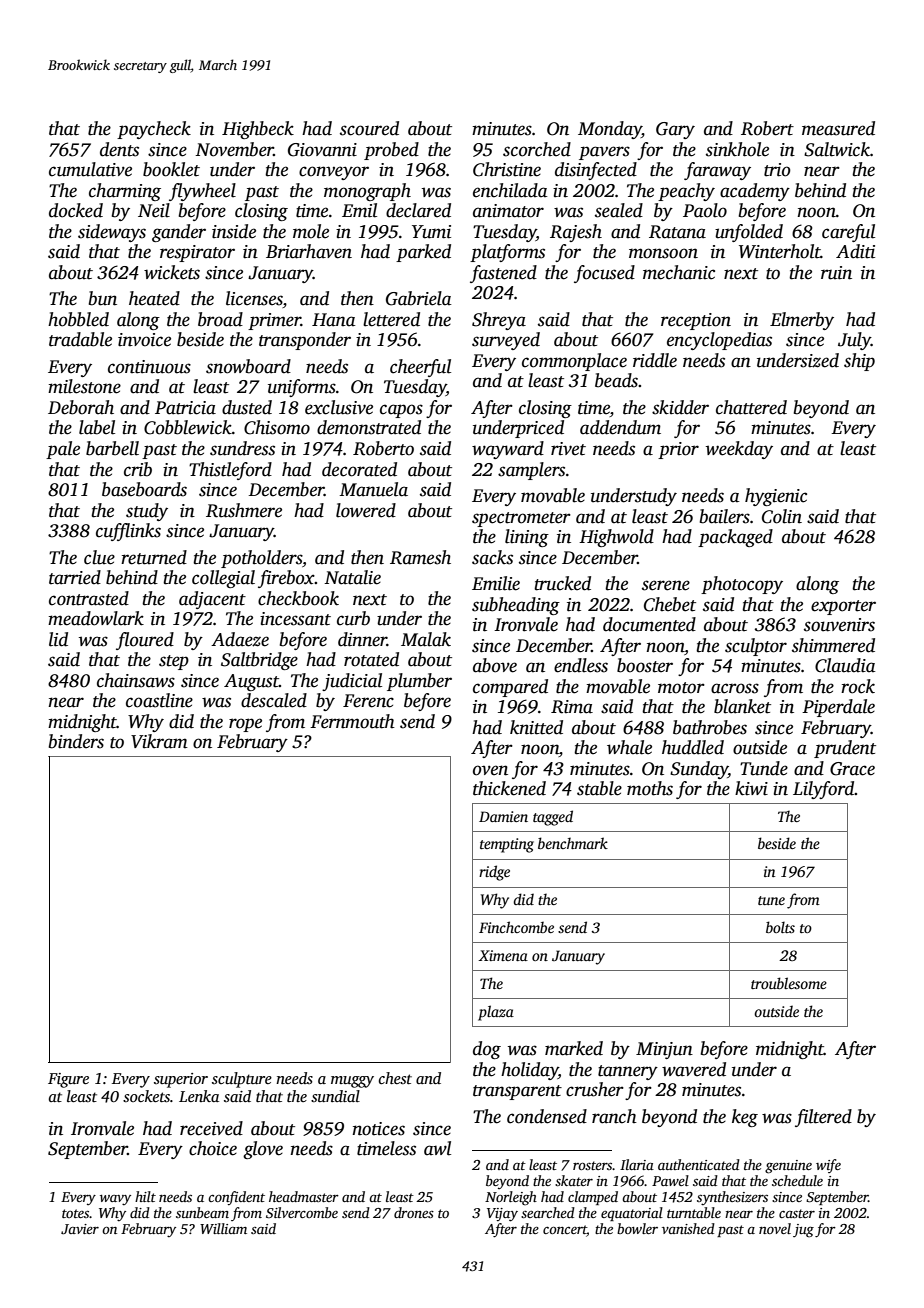 Image resolution: width=924 pixels, height=1308 pixels. I want to click on Javier, so click(80, 1229).
